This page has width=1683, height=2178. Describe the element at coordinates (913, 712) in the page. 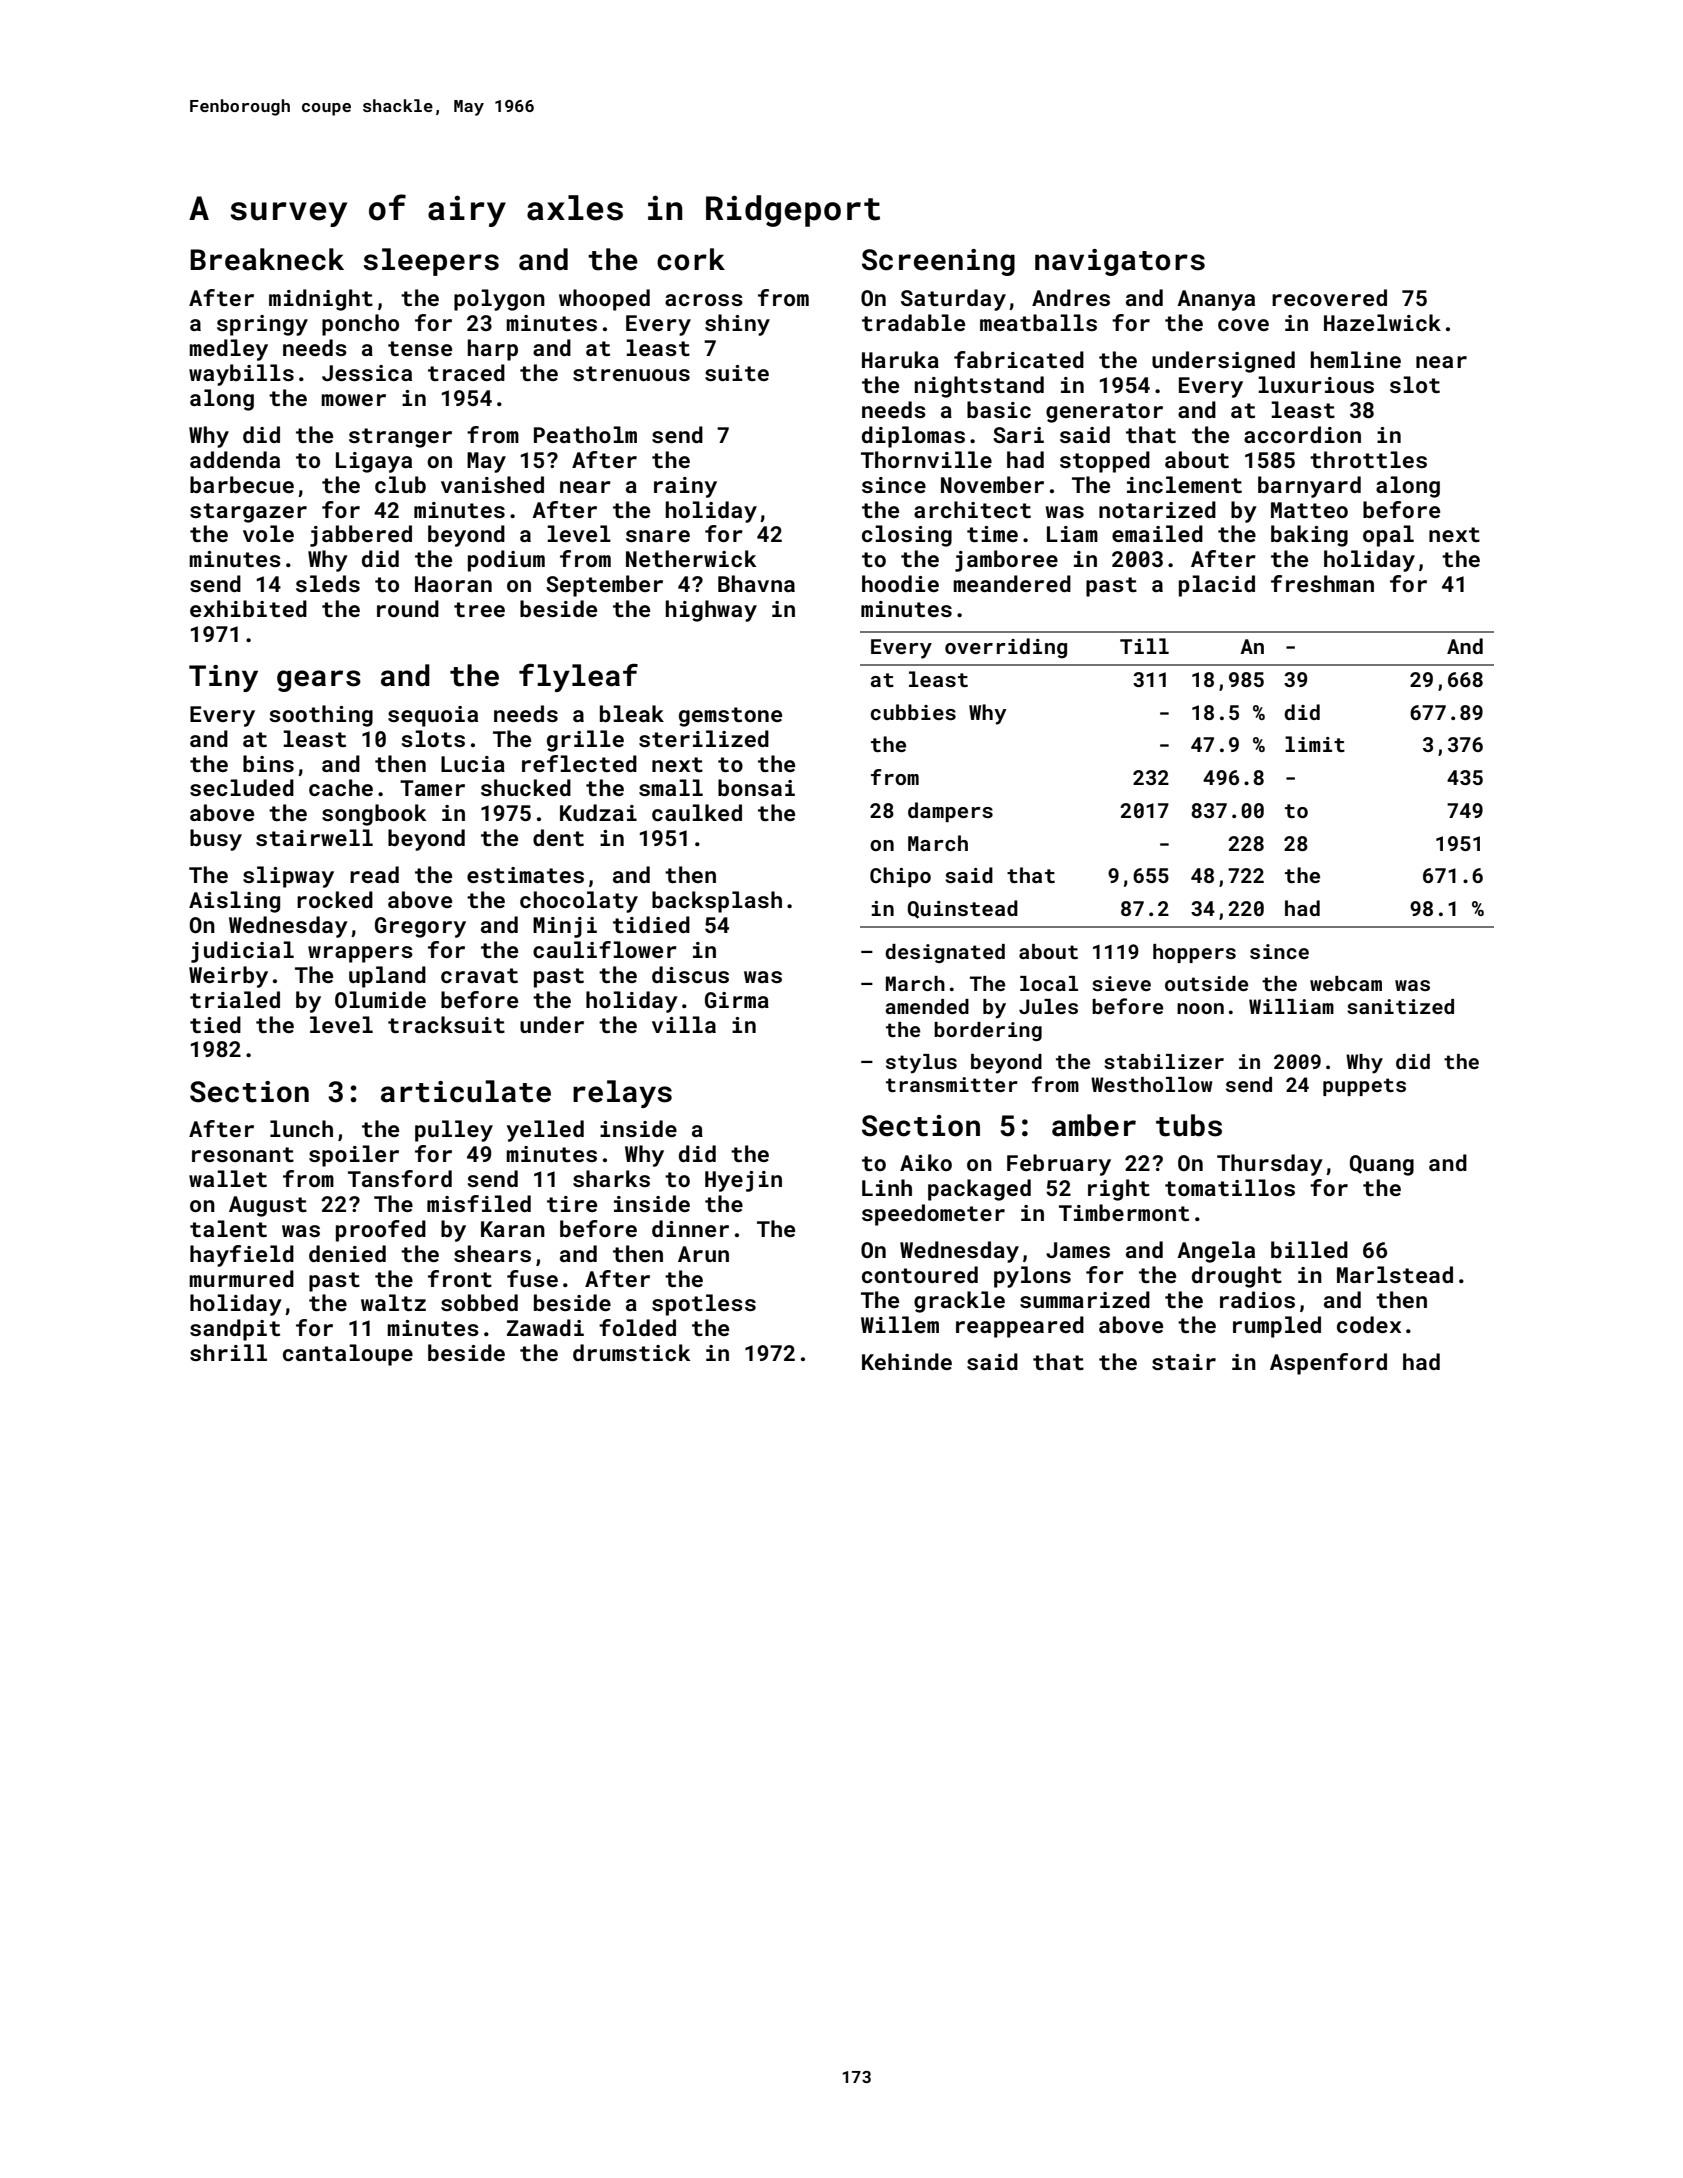

I see `cubbies` at that location.
